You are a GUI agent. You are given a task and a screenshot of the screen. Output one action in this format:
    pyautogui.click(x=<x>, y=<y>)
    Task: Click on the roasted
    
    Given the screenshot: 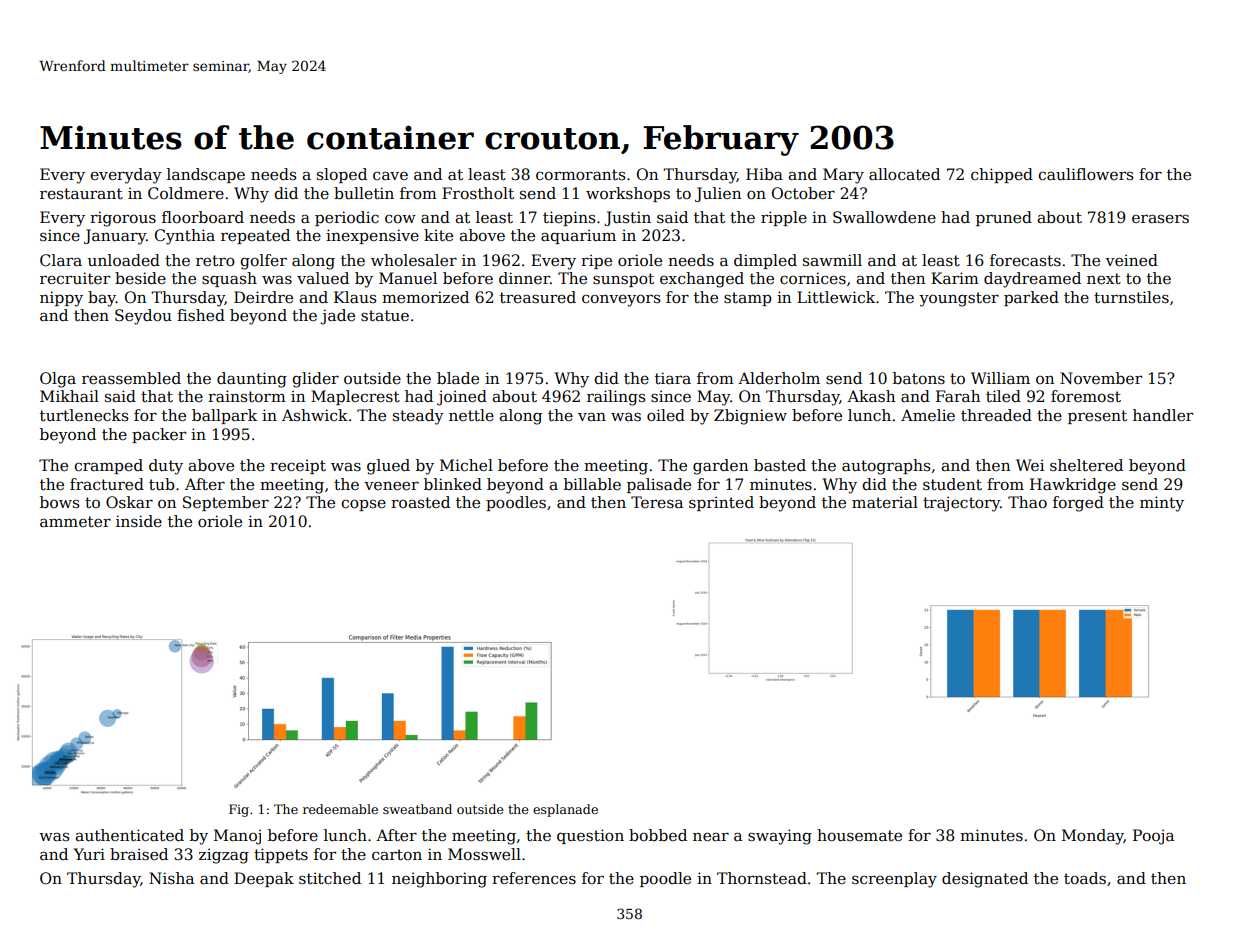 What is the action you would take?
    pyautogui.click(x=420, y=502)
